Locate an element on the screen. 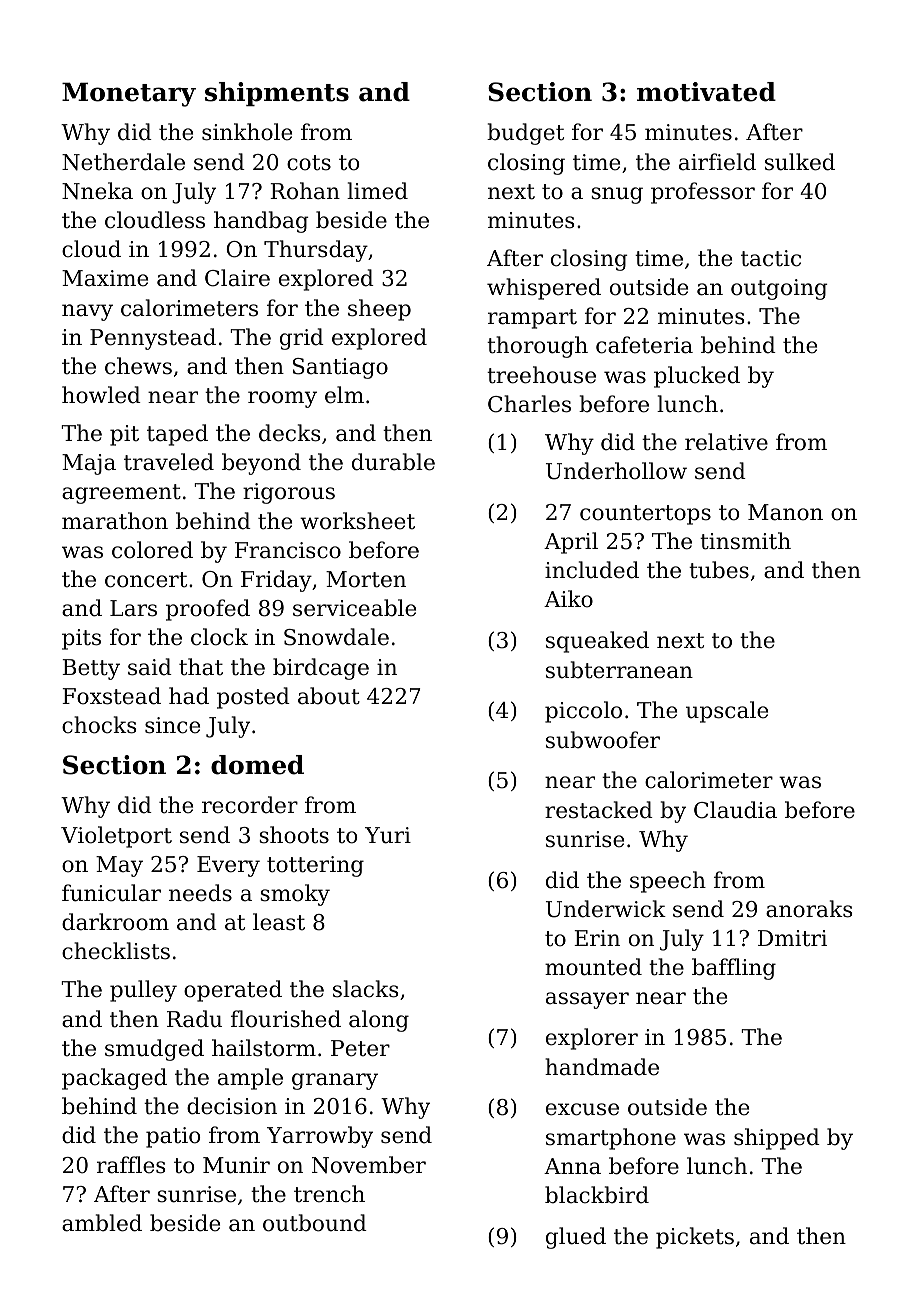 The width and height of the screenshot is (924, 1314). recorder is located at coordinates (250, 805).
